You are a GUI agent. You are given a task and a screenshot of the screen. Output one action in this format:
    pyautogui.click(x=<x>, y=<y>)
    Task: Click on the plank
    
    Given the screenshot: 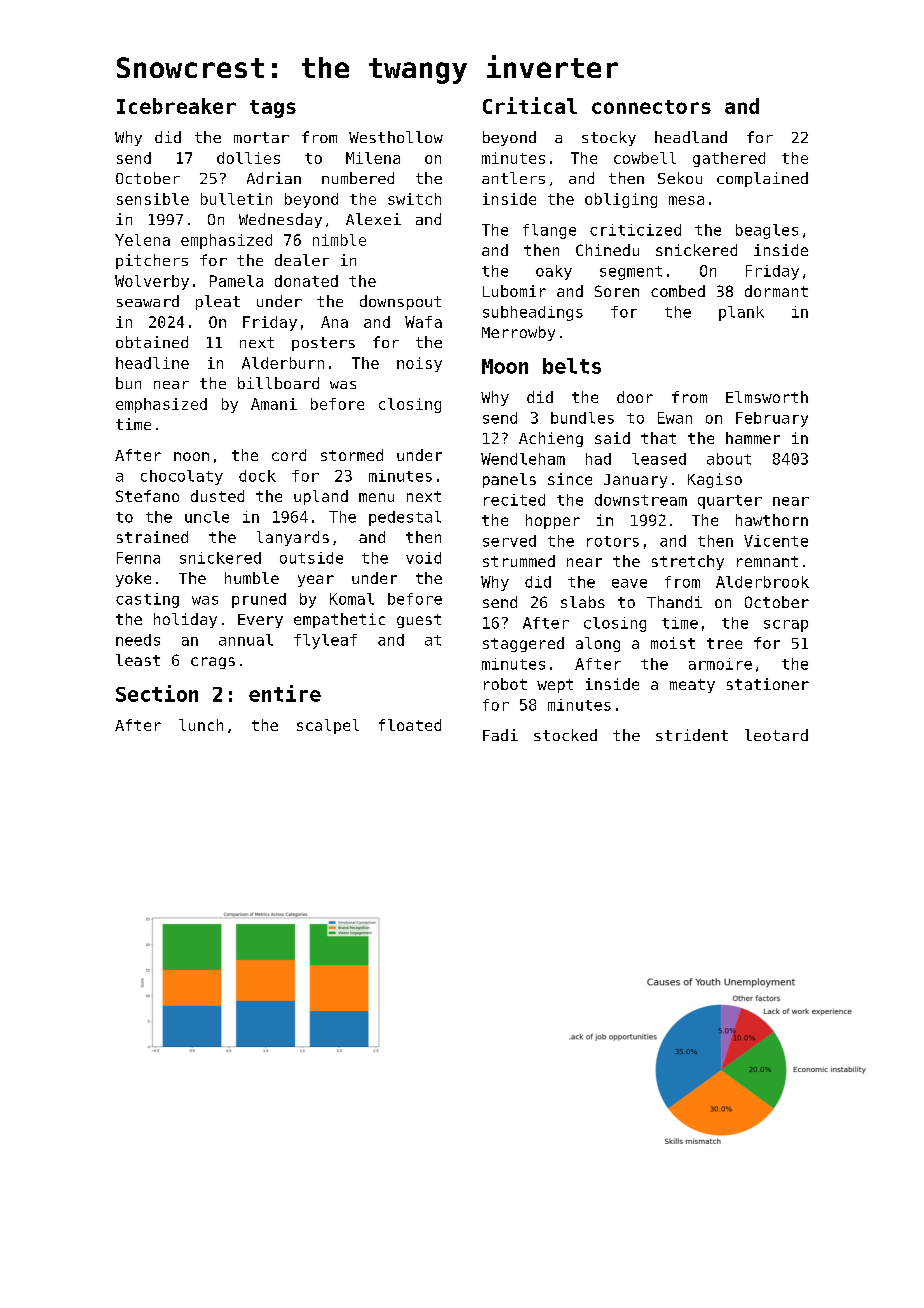 What is the action you would take?
    pyautogui.click(x=741, y=313)
